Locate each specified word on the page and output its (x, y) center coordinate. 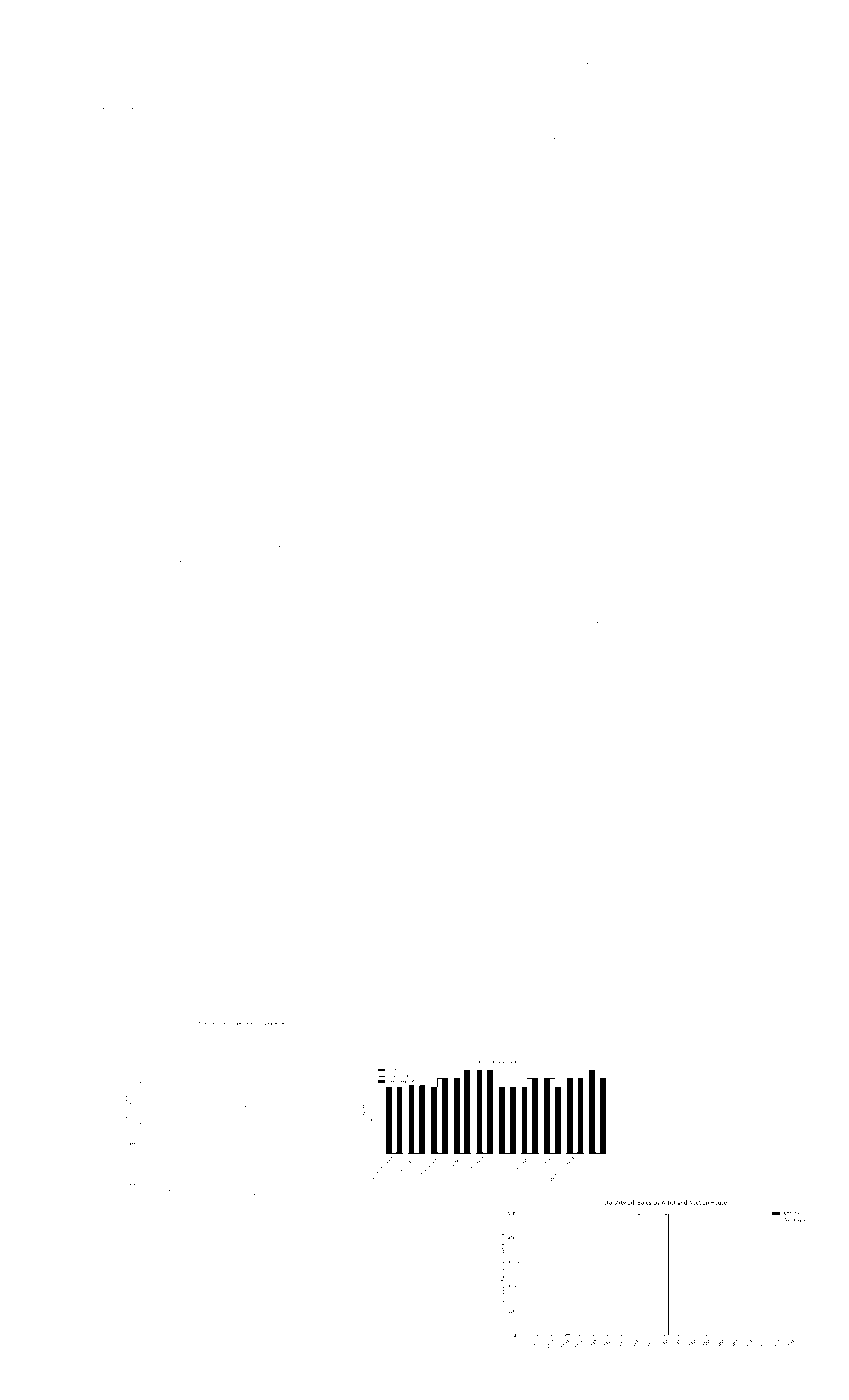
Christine (572, 49)
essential (385, 510)
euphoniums (368, 112)
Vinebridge (117, 217)
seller (229, 896)
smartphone (121, 625)
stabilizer (471, 797)
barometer (732, 654)
